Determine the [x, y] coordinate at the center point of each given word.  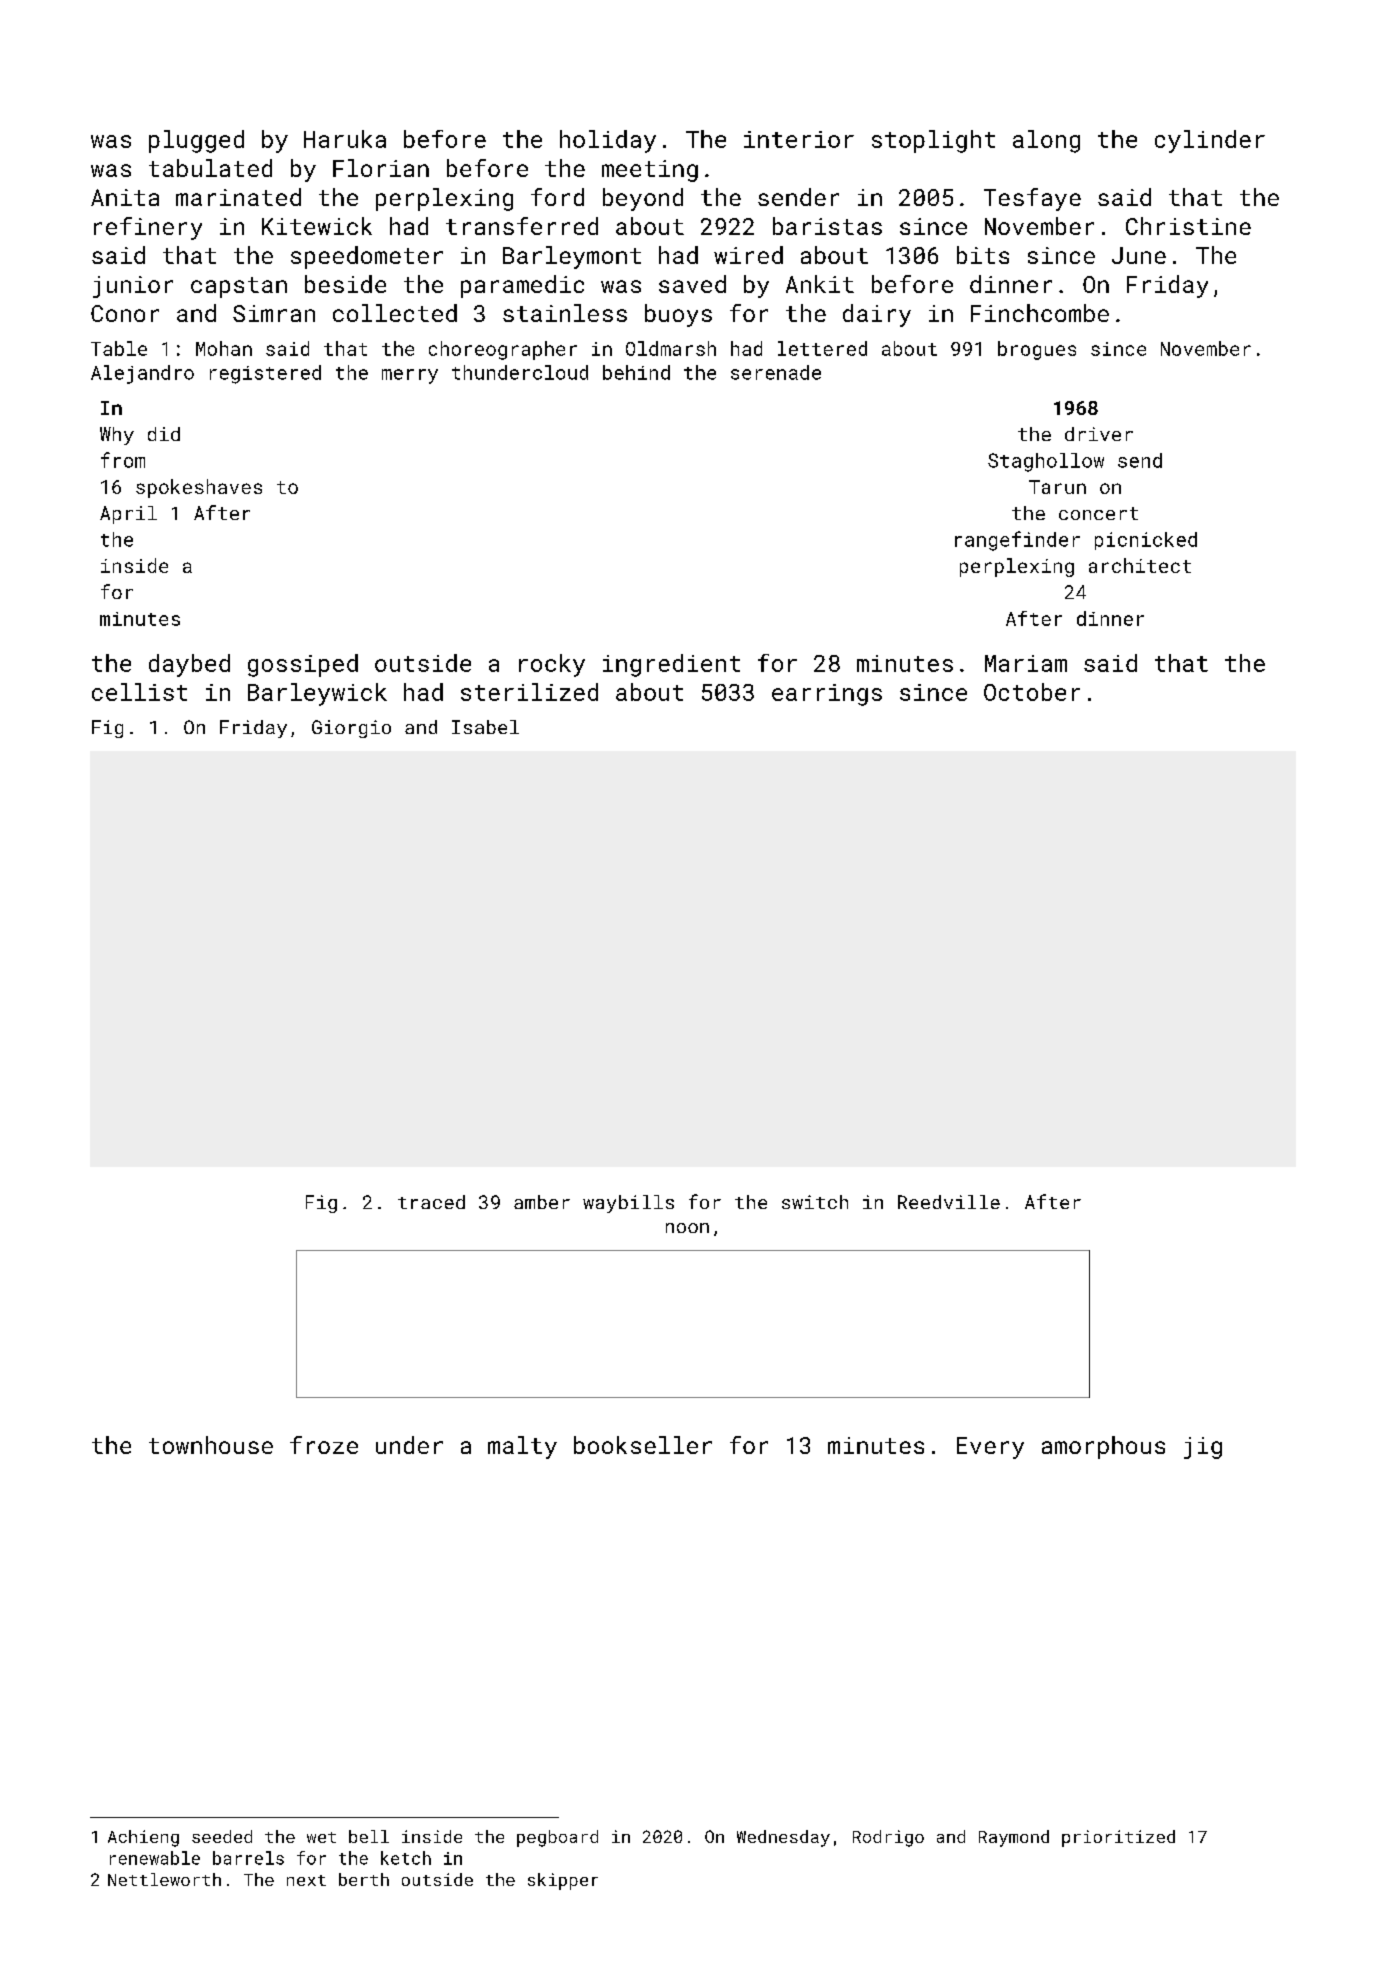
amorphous [1103, 1447]
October [1032, 692]
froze [324, 1445]
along [1046, 141]
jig [1203, 1448]
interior [799, 139]
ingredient [671, 665]
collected [395, 313]
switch [815, 1202]
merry [410, 376]
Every [990, 1448]
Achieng [143, 1838]
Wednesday [783, 1838]
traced [431, 1202]
